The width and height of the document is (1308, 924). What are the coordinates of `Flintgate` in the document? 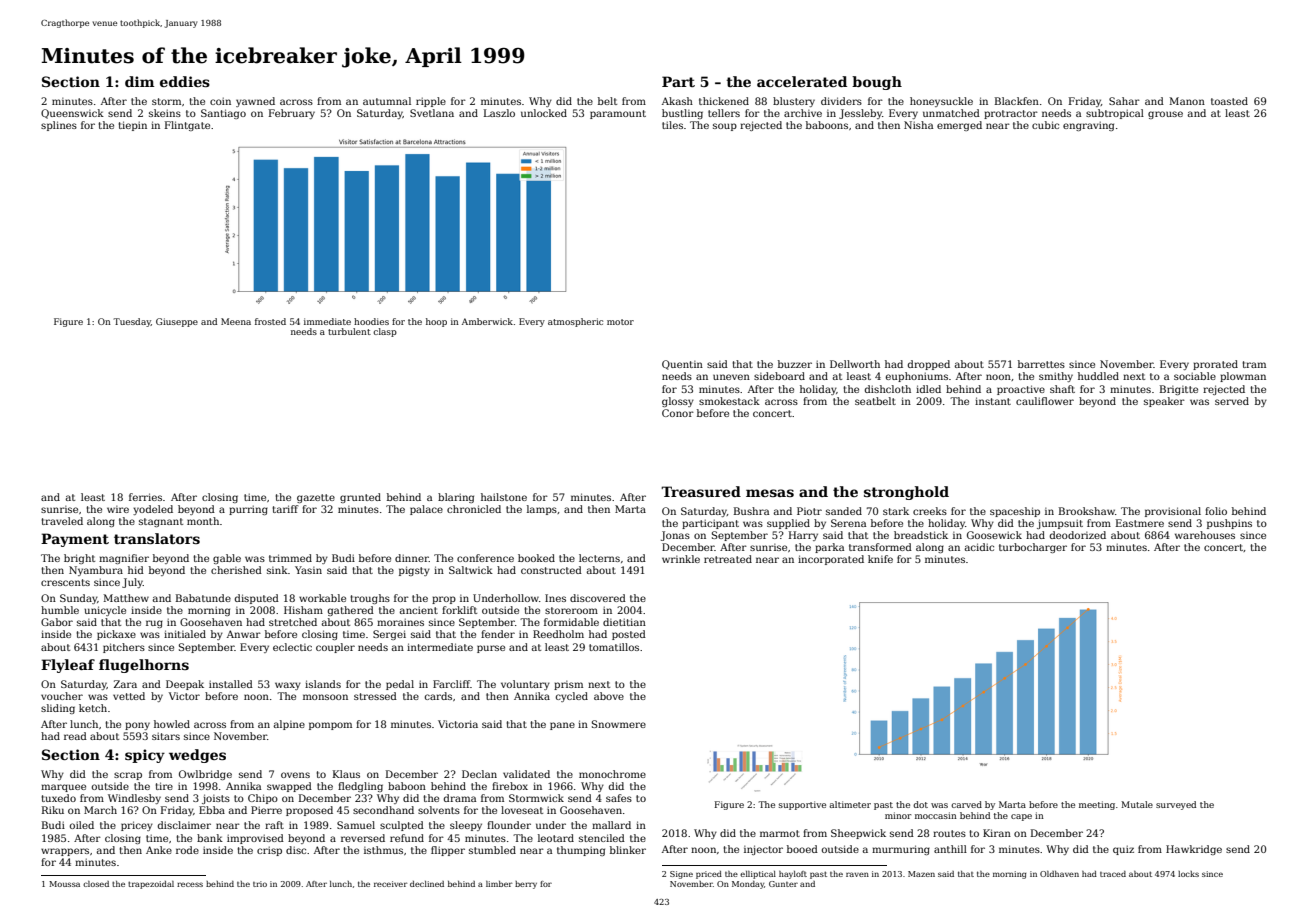 It's located at (187, 126).
